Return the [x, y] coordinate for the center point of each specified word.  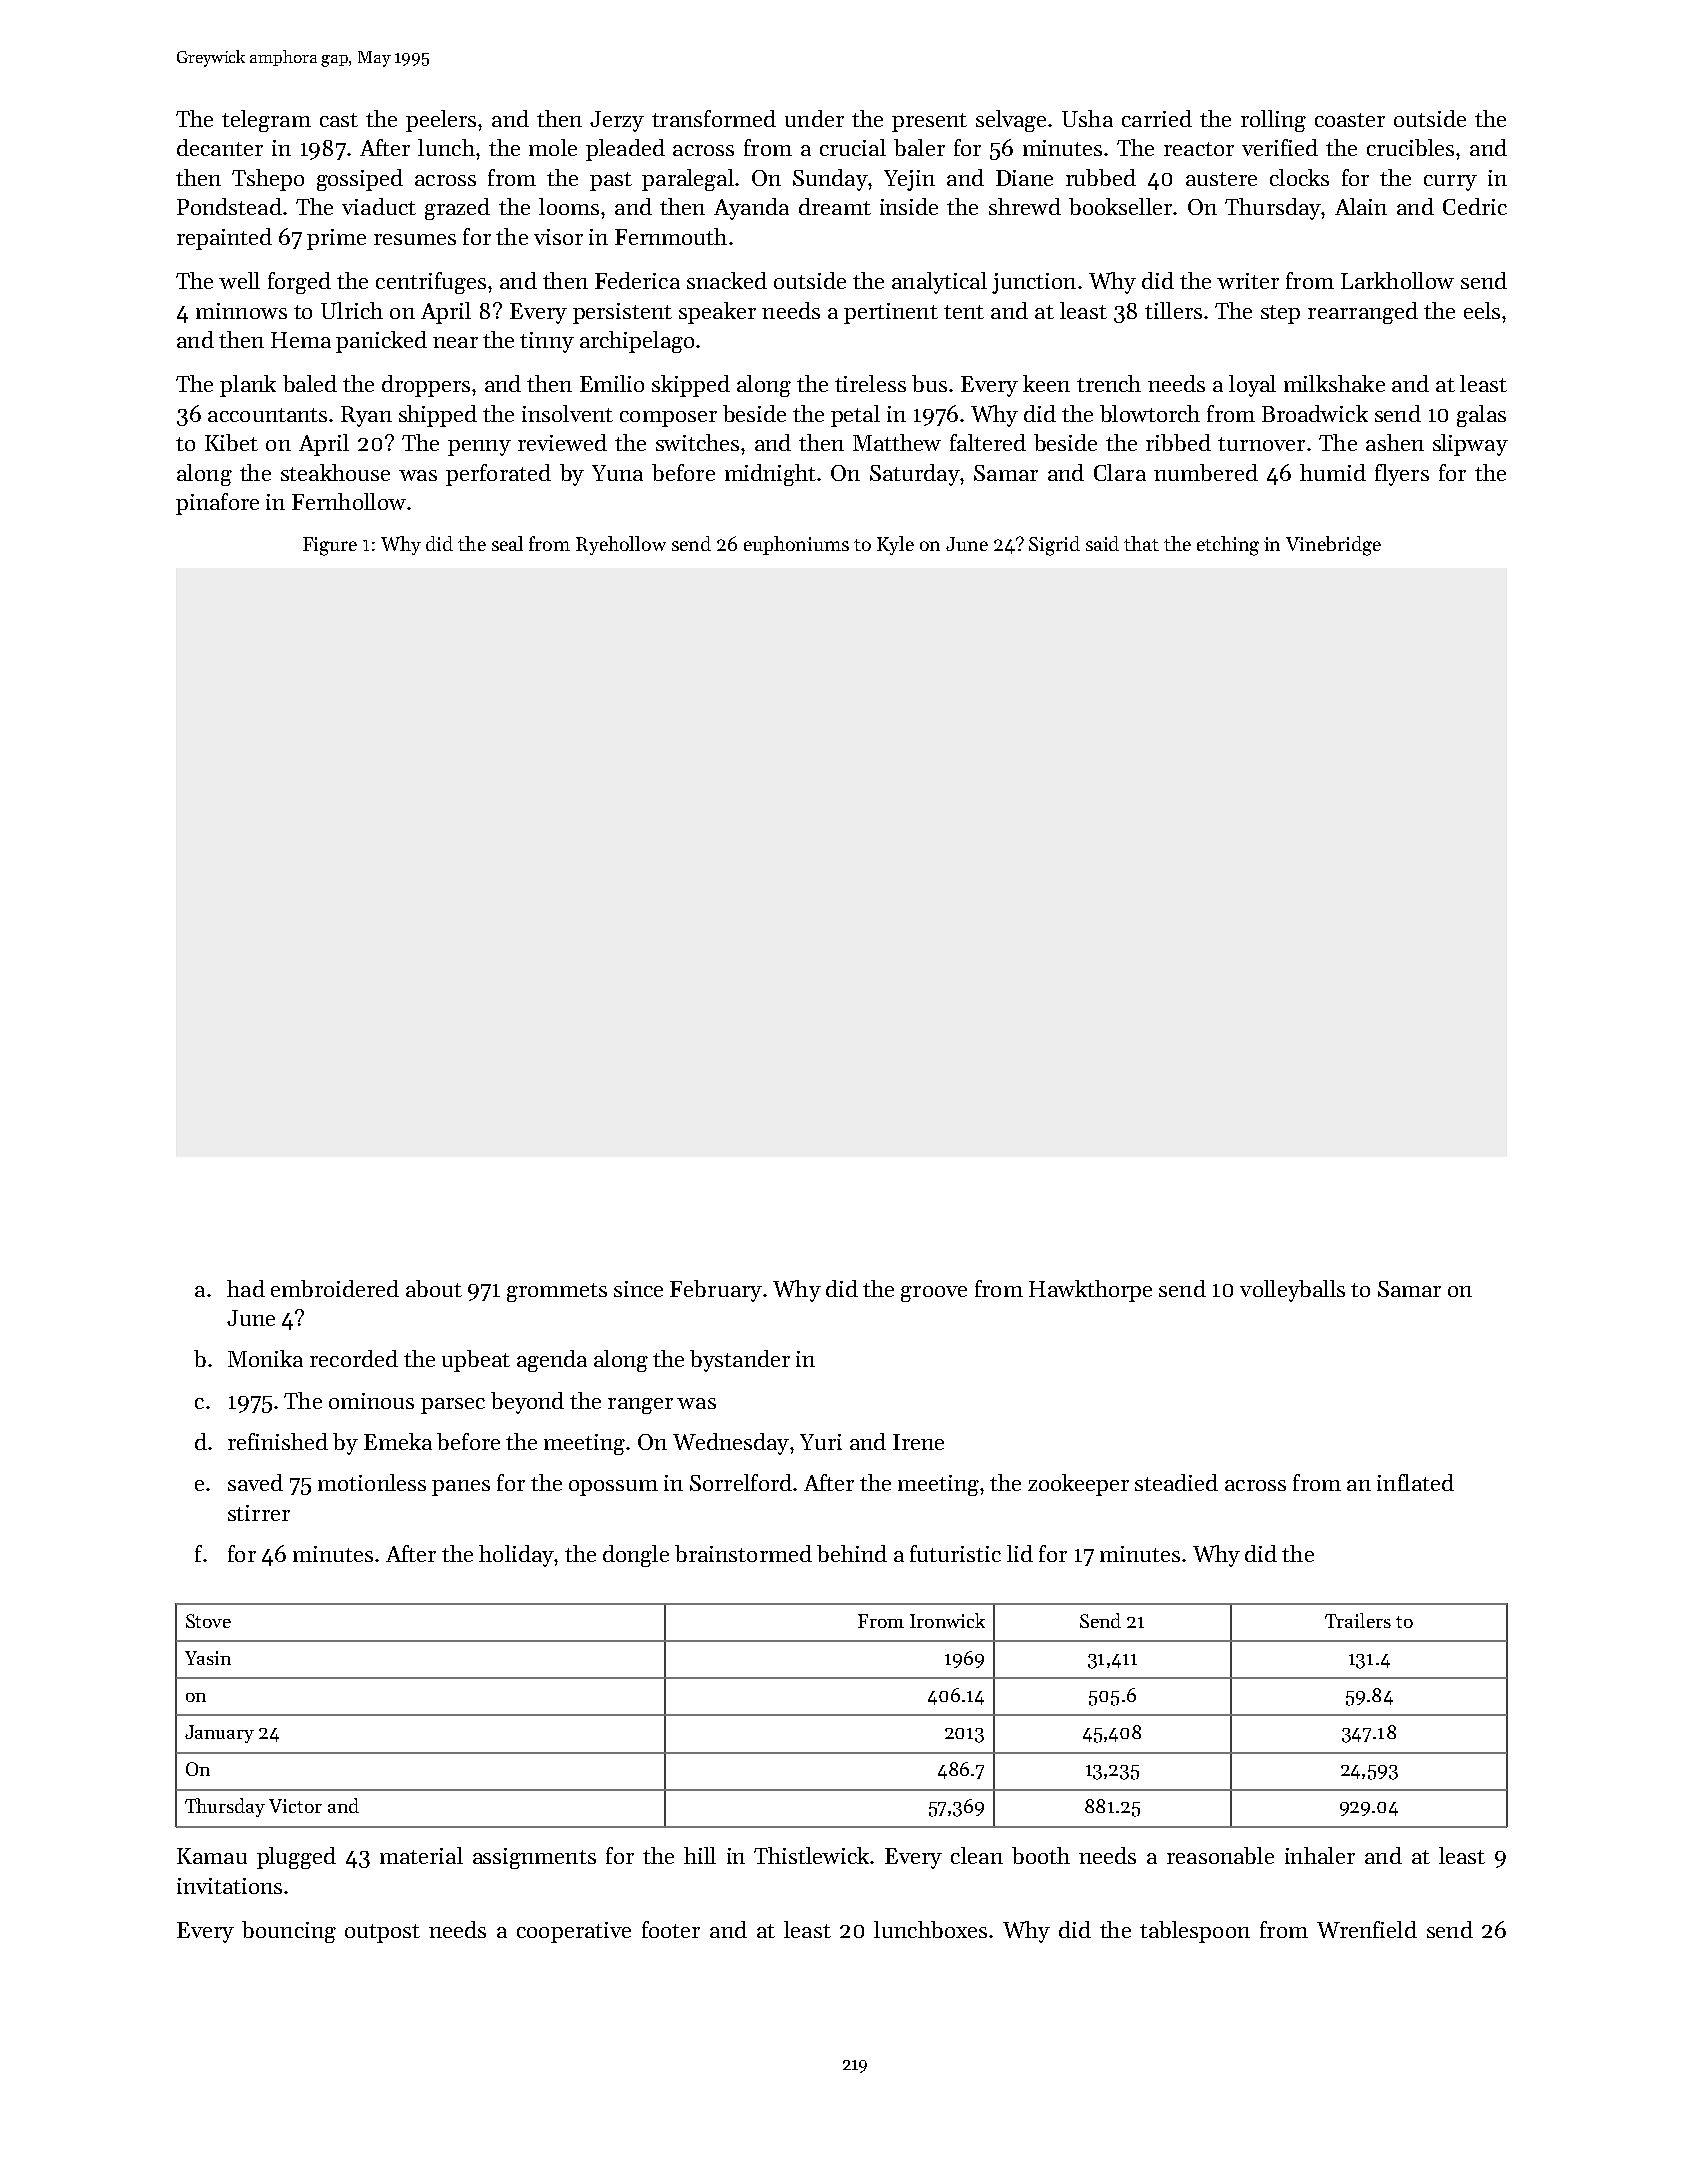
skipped [691, 386]
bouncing [289, 1932]
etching [1228, 546]
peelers [441, 121]
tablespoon [1195, 1932]
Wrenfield [1367, 1929]
